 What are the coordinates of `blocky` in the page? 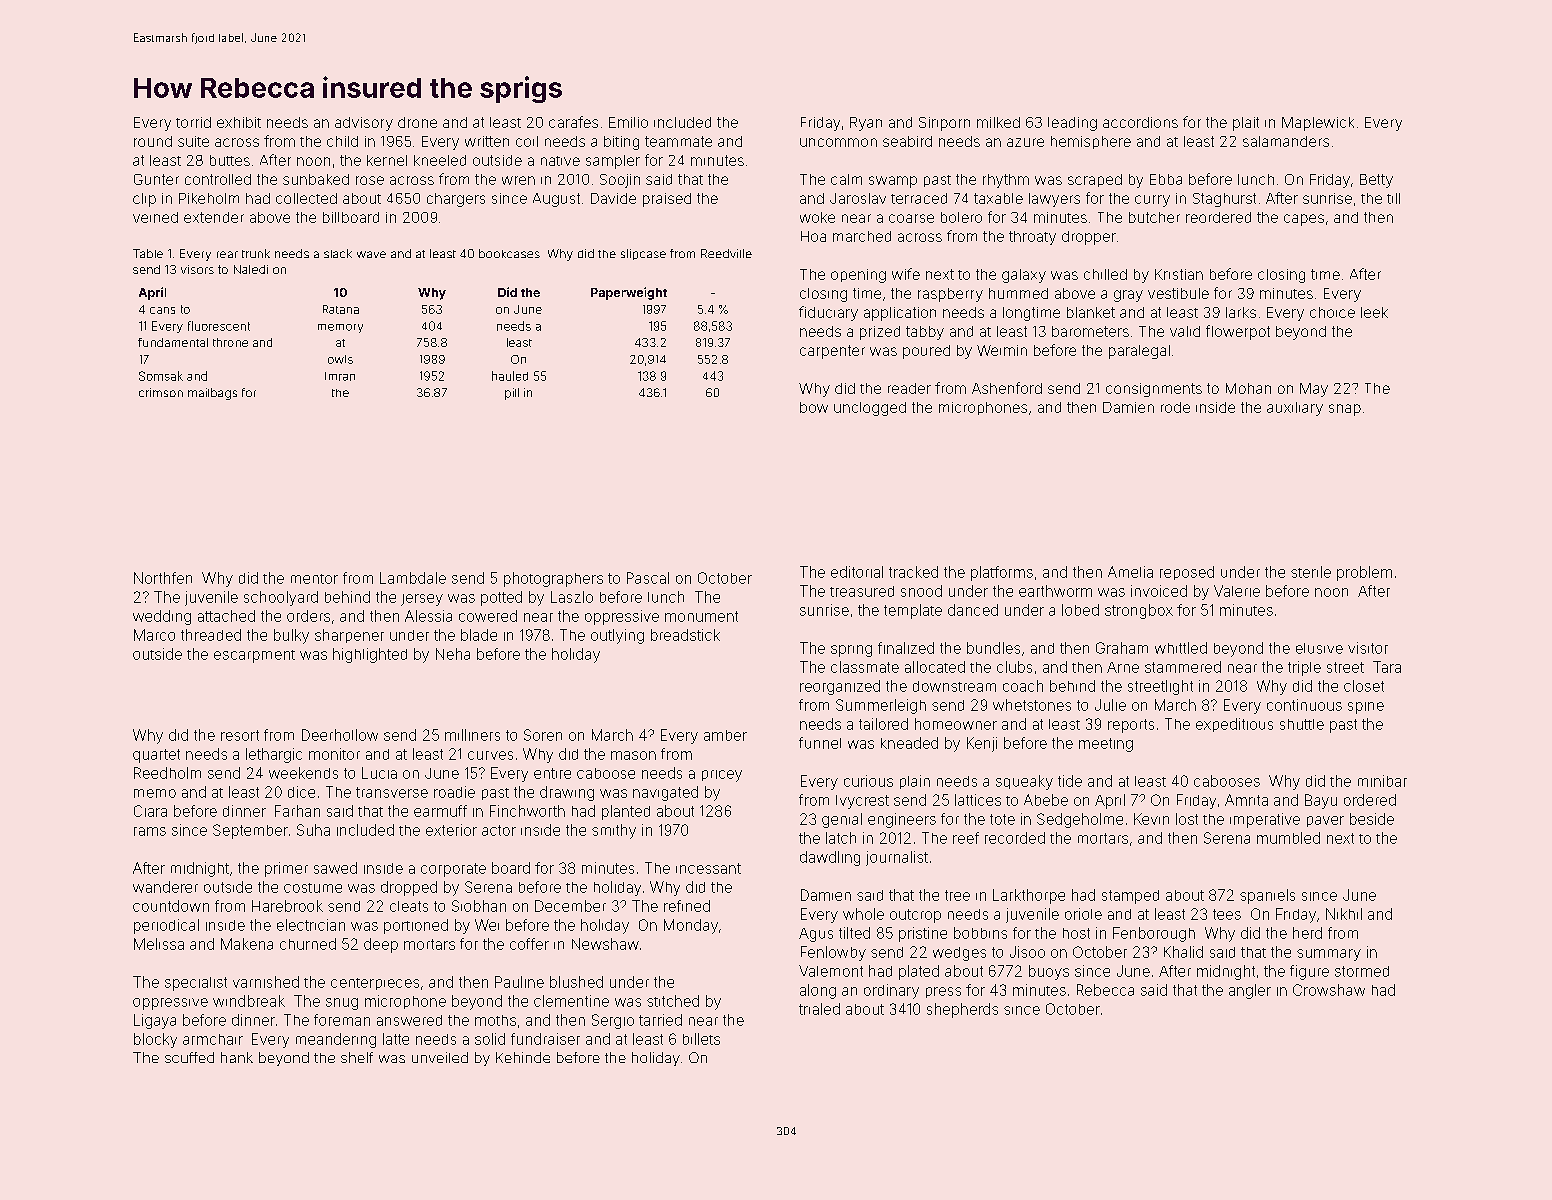 It's located at (155, 1040).
